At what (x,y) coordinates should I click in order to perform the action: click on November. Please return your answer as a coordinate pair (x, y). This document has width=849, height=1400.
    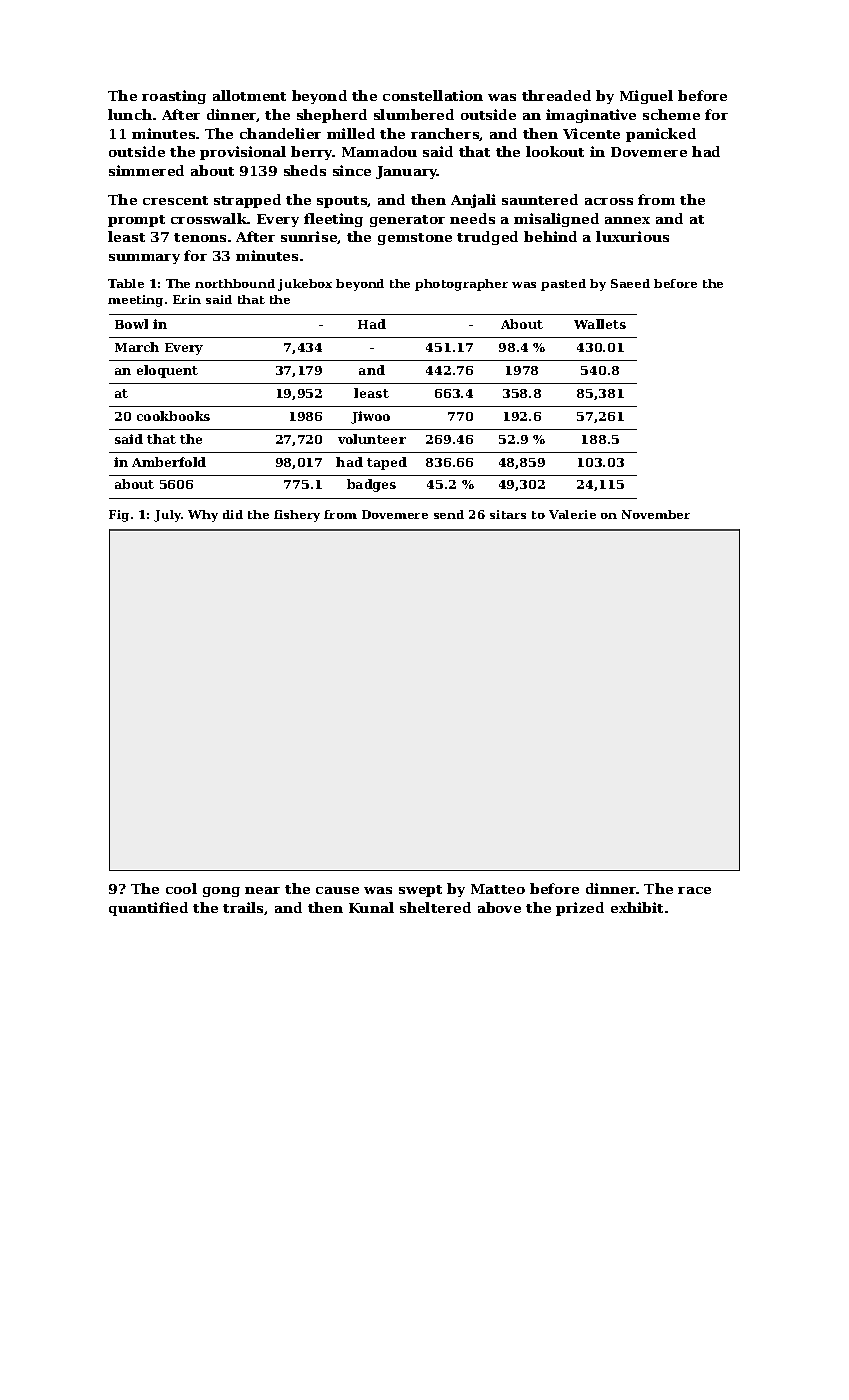
    Looking at the image, I should click on (656, 514).
